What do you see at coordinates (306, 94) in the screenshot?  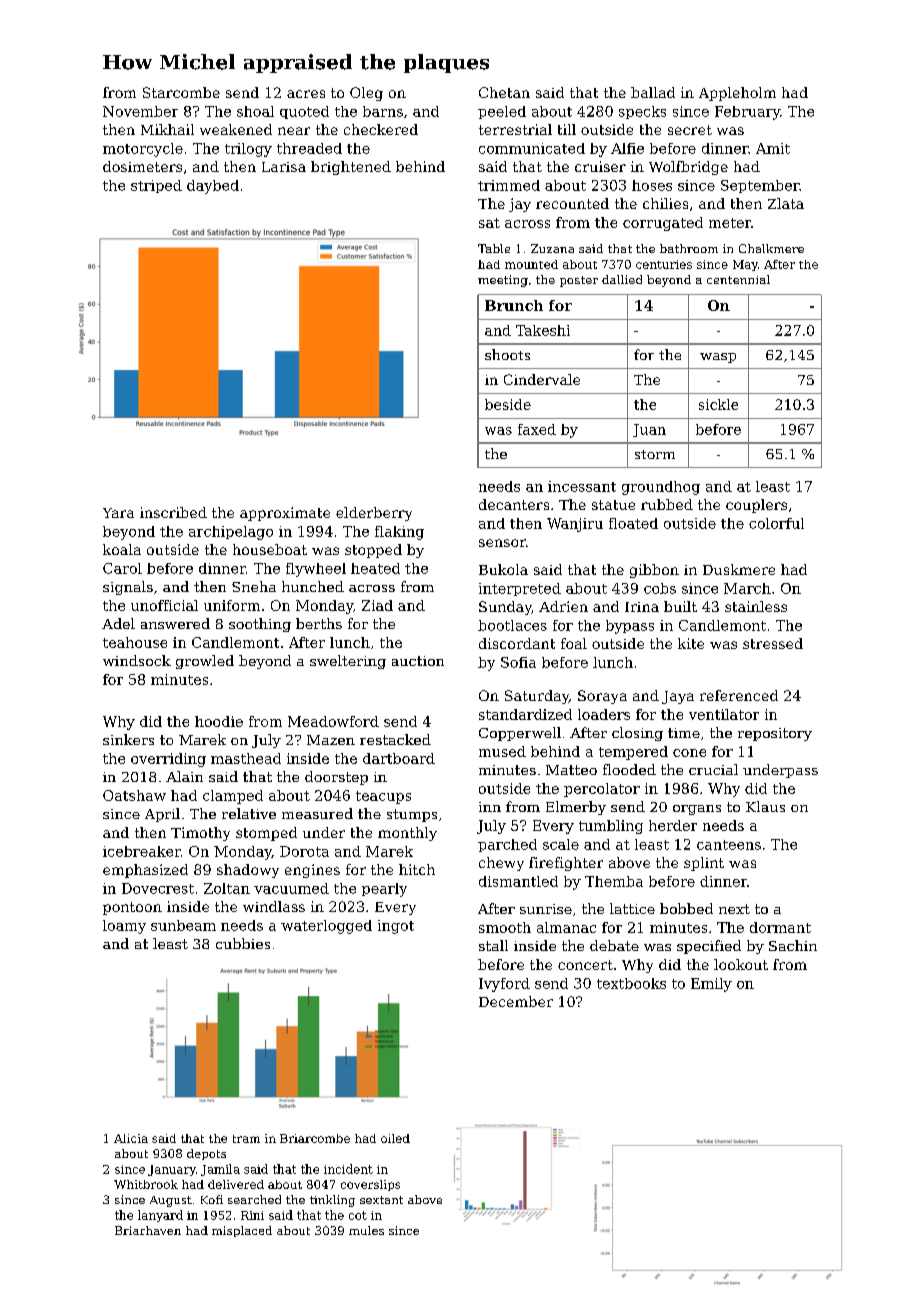 I see `acres` at bounding box center [306, 94].
